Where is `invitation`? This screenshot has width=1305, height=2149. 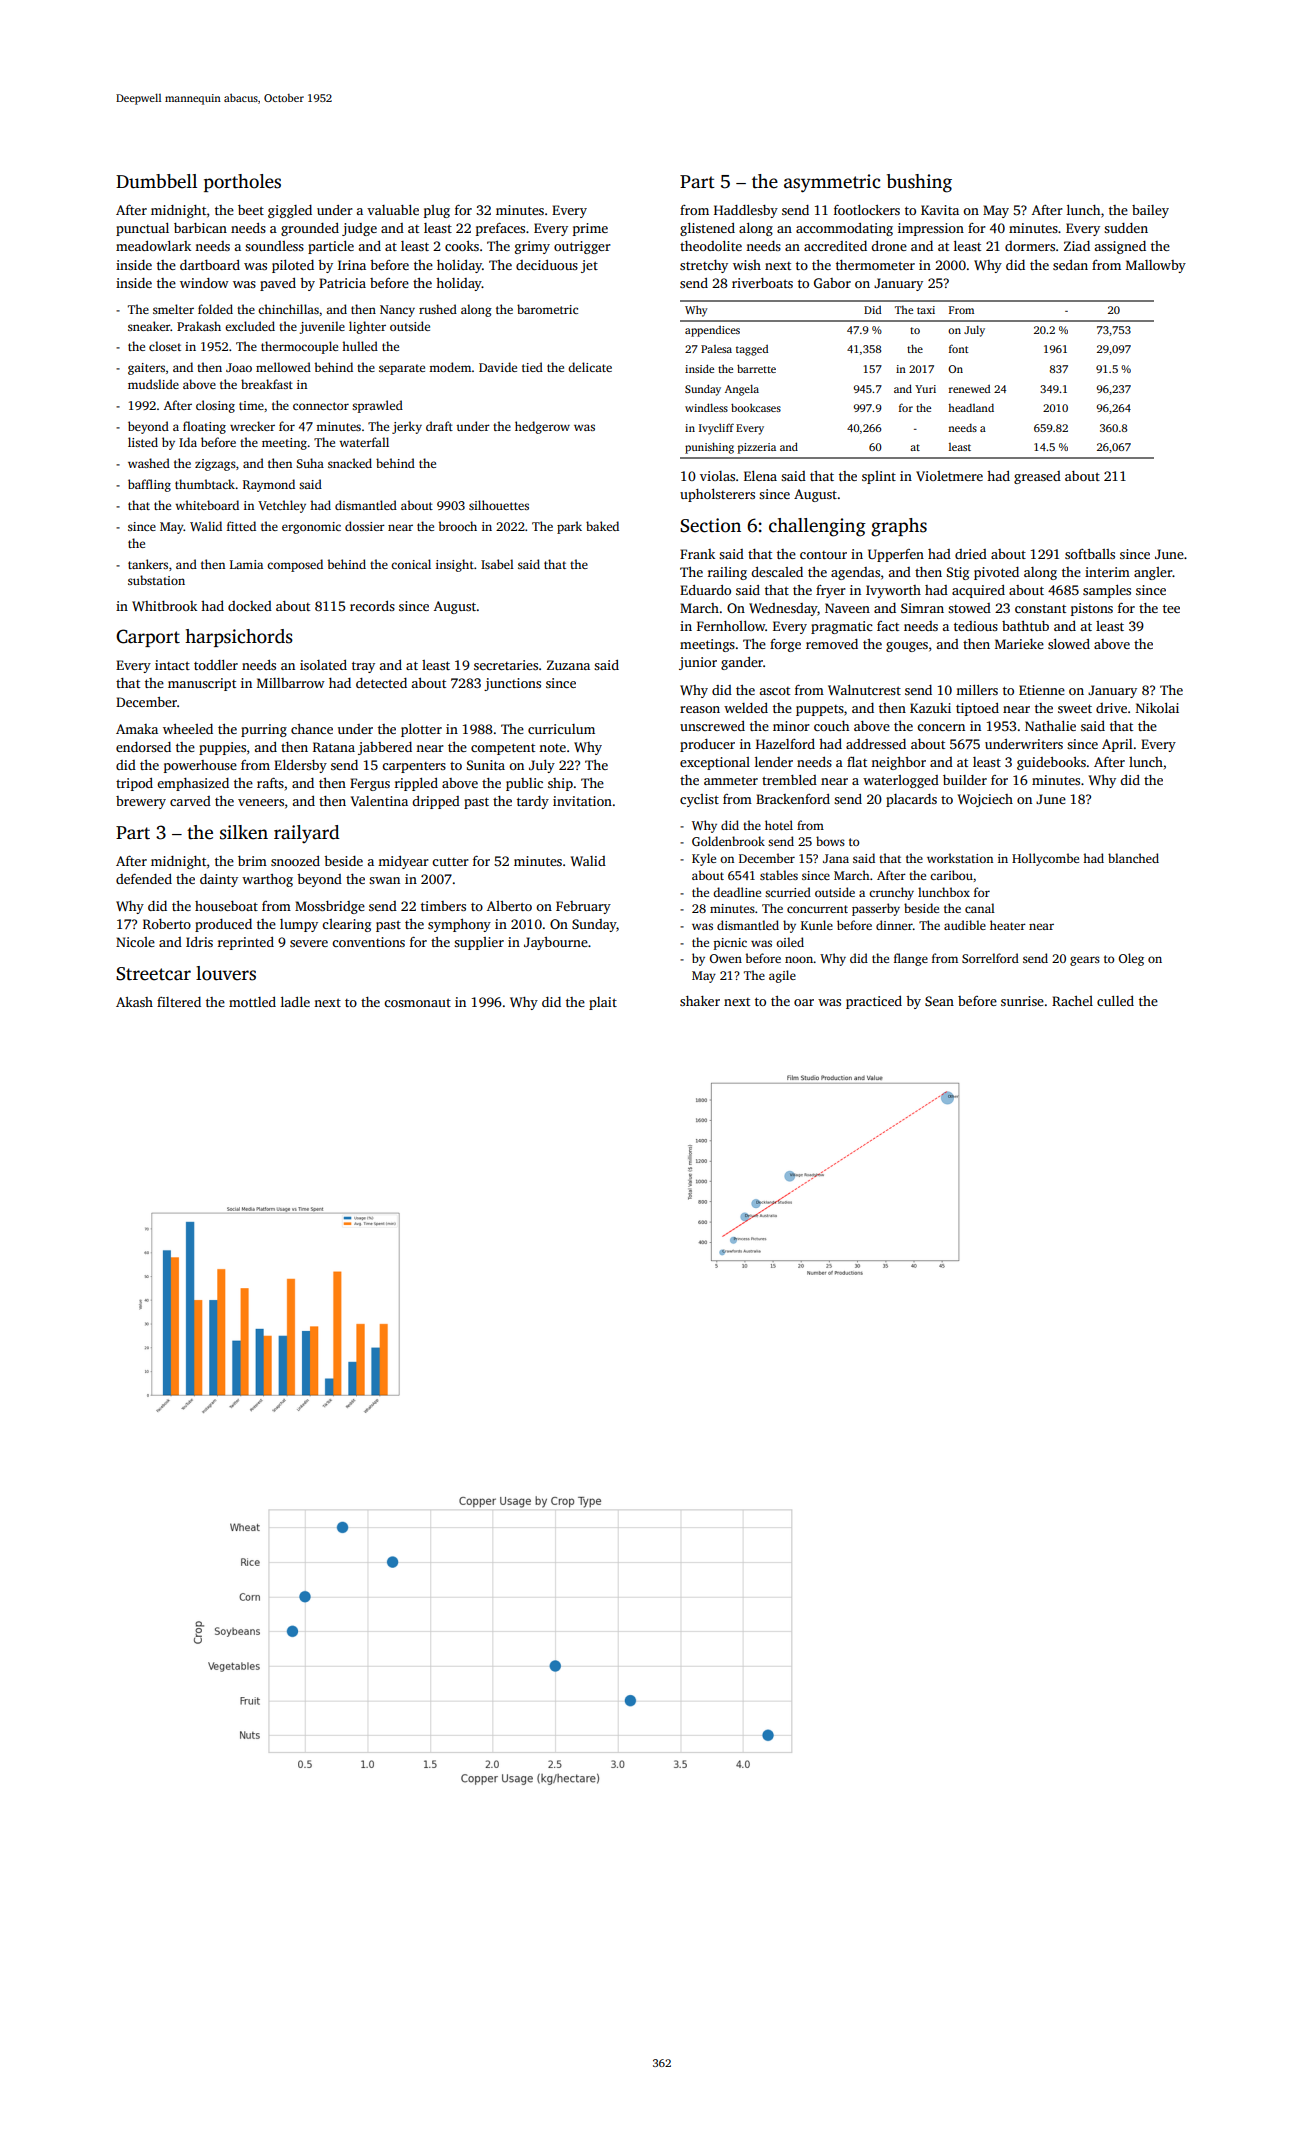 invitation is located at coordinates (582, 801).
